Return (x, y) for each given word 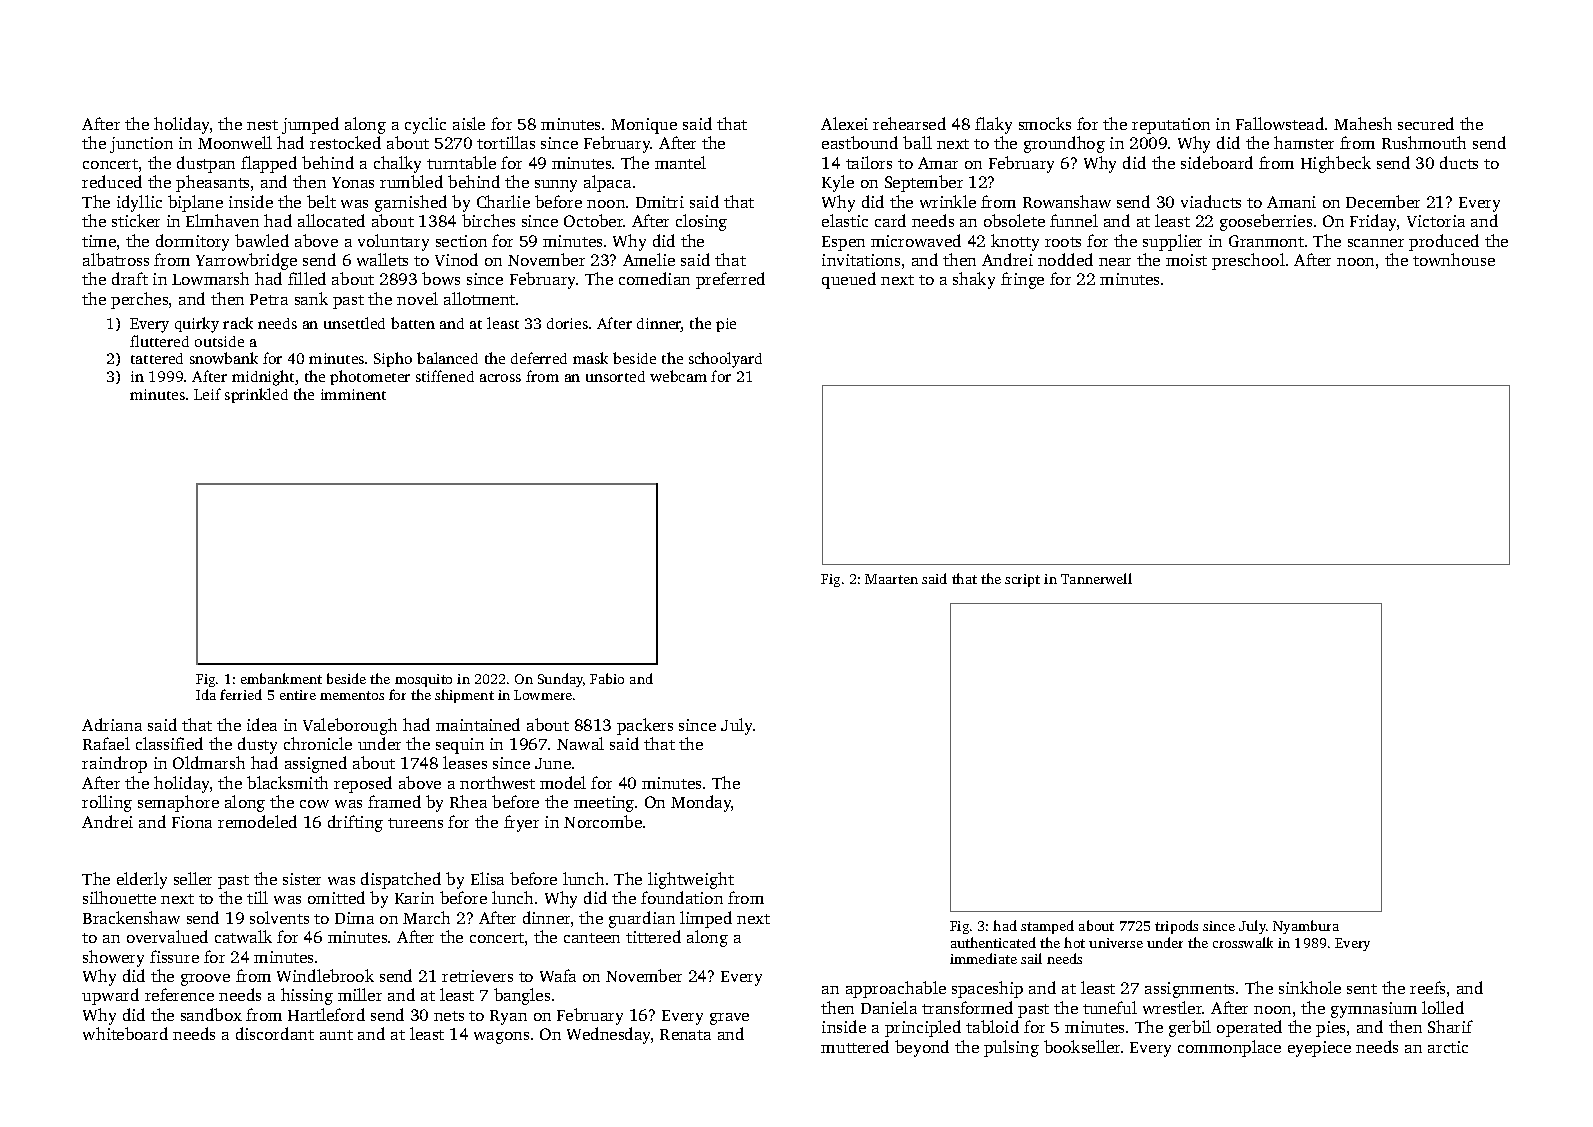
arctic (1448, 1047)
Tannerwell (1096, 578)
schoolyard (725, 360)
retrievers (477, 976)
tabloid (992, 1026)
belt (321, 201)
